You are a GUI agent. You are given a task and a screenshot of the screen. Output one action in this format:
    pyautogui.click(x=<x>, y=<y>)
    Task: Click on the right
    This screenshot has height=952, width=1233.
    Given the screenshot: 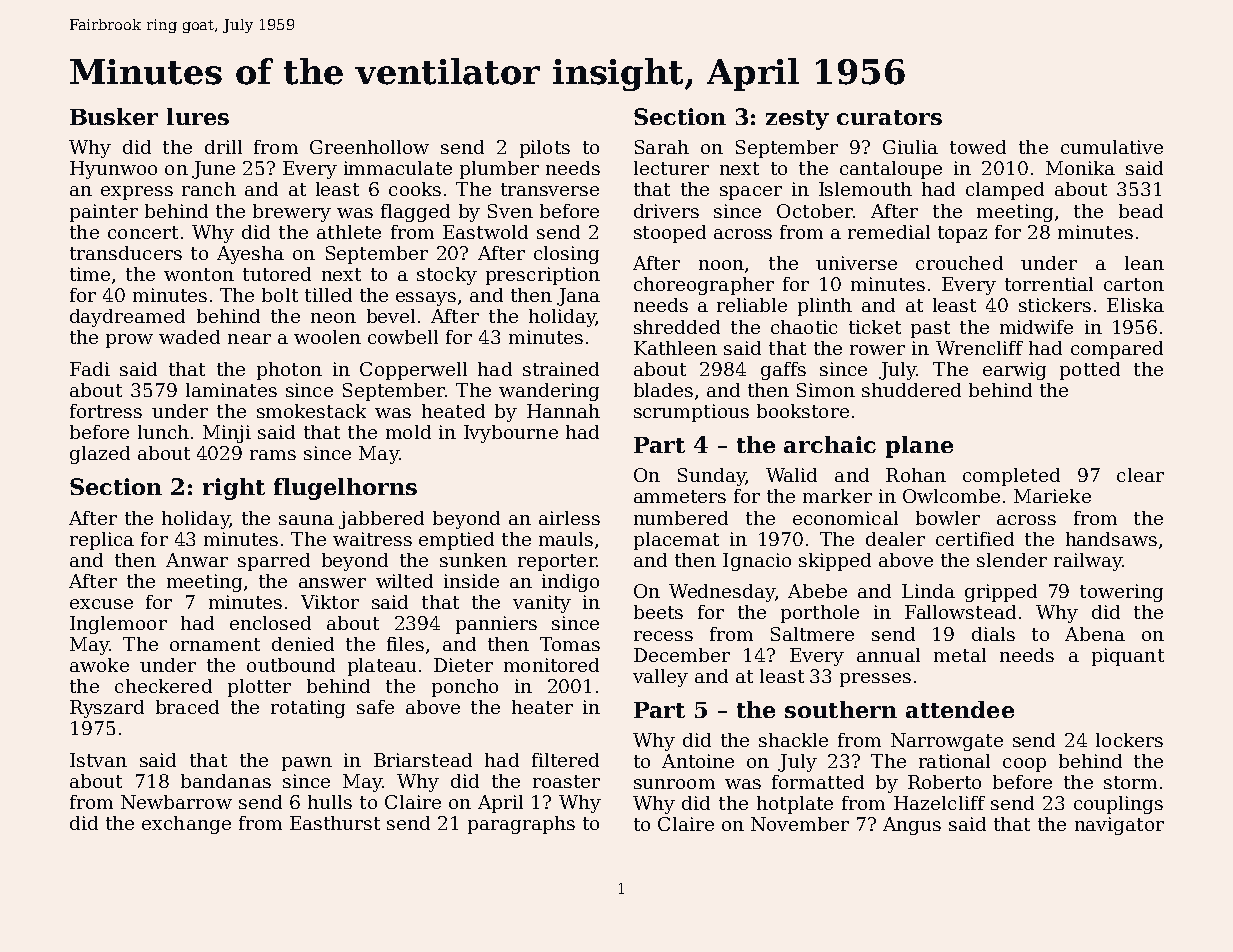 What is the action you would take?
    pyautogui.click(x=234, y=489)
